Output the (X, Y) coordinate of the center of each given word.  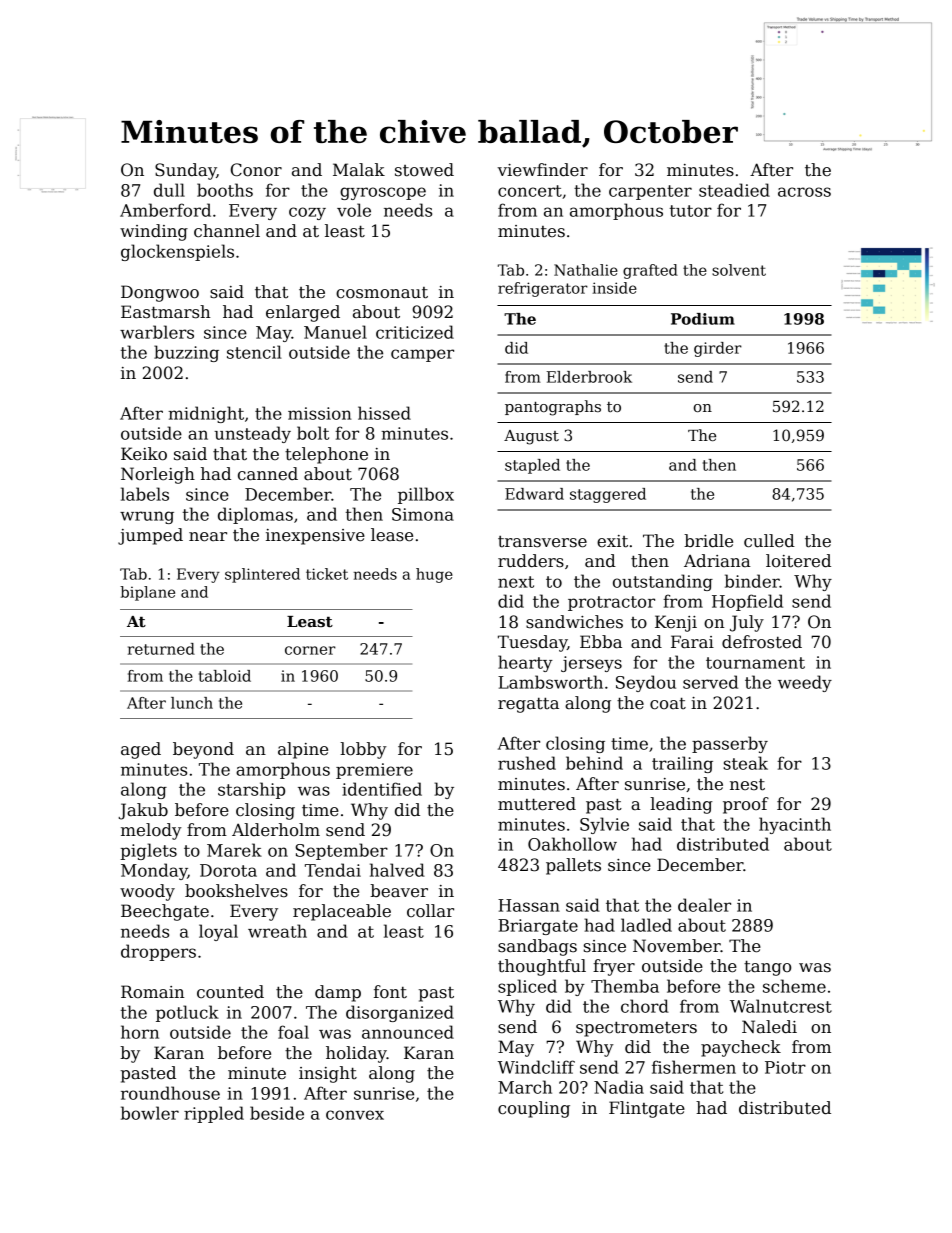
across (804, 192)
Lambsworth (550, 682)
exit (612, 541)
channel (227, 231)
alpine (303, 750)
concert (530, 191)
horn (140, 1032)
